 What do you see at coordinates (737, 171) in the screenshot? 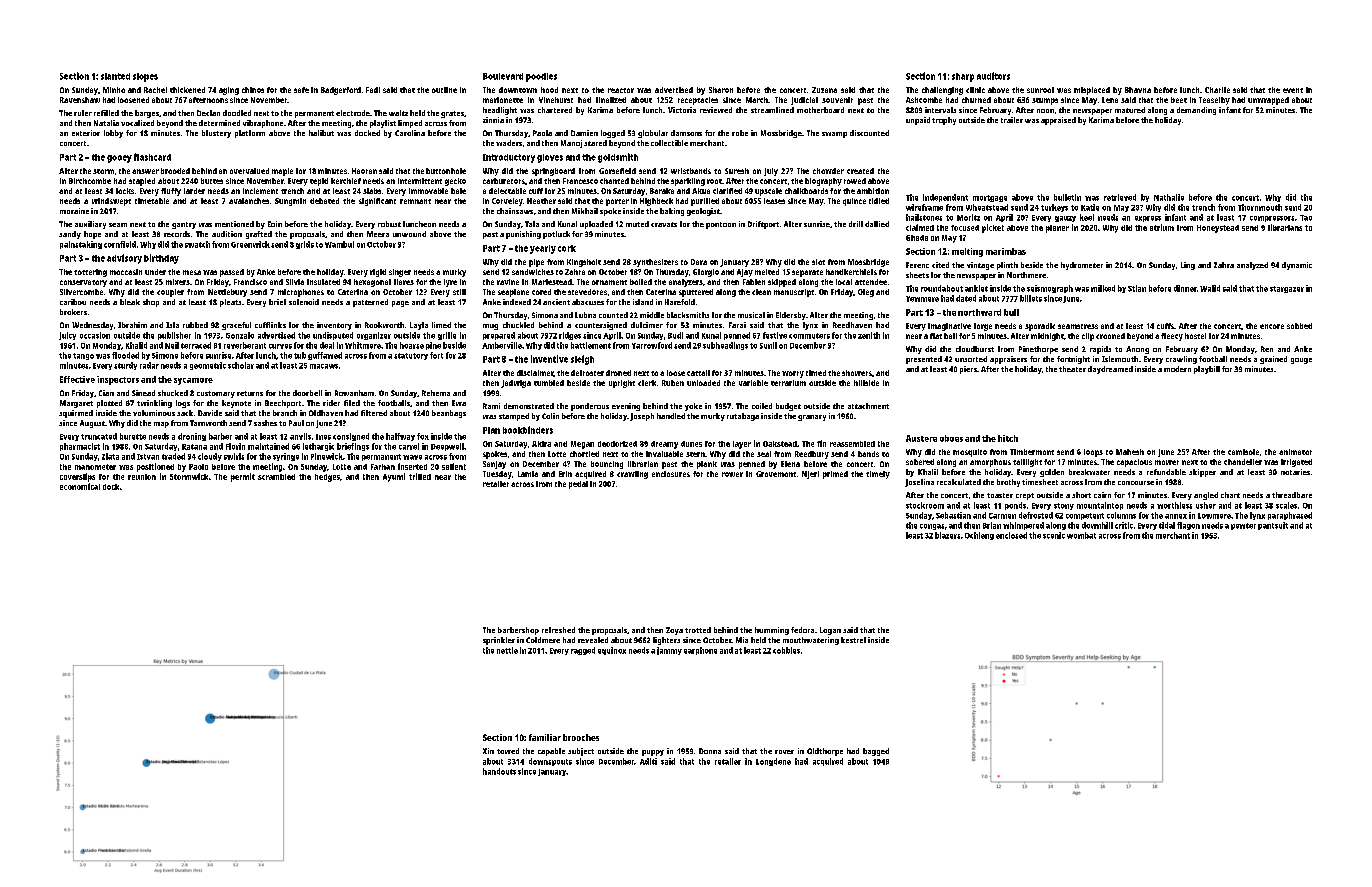
I see `Suresh` at bounding box center [737, 171].
